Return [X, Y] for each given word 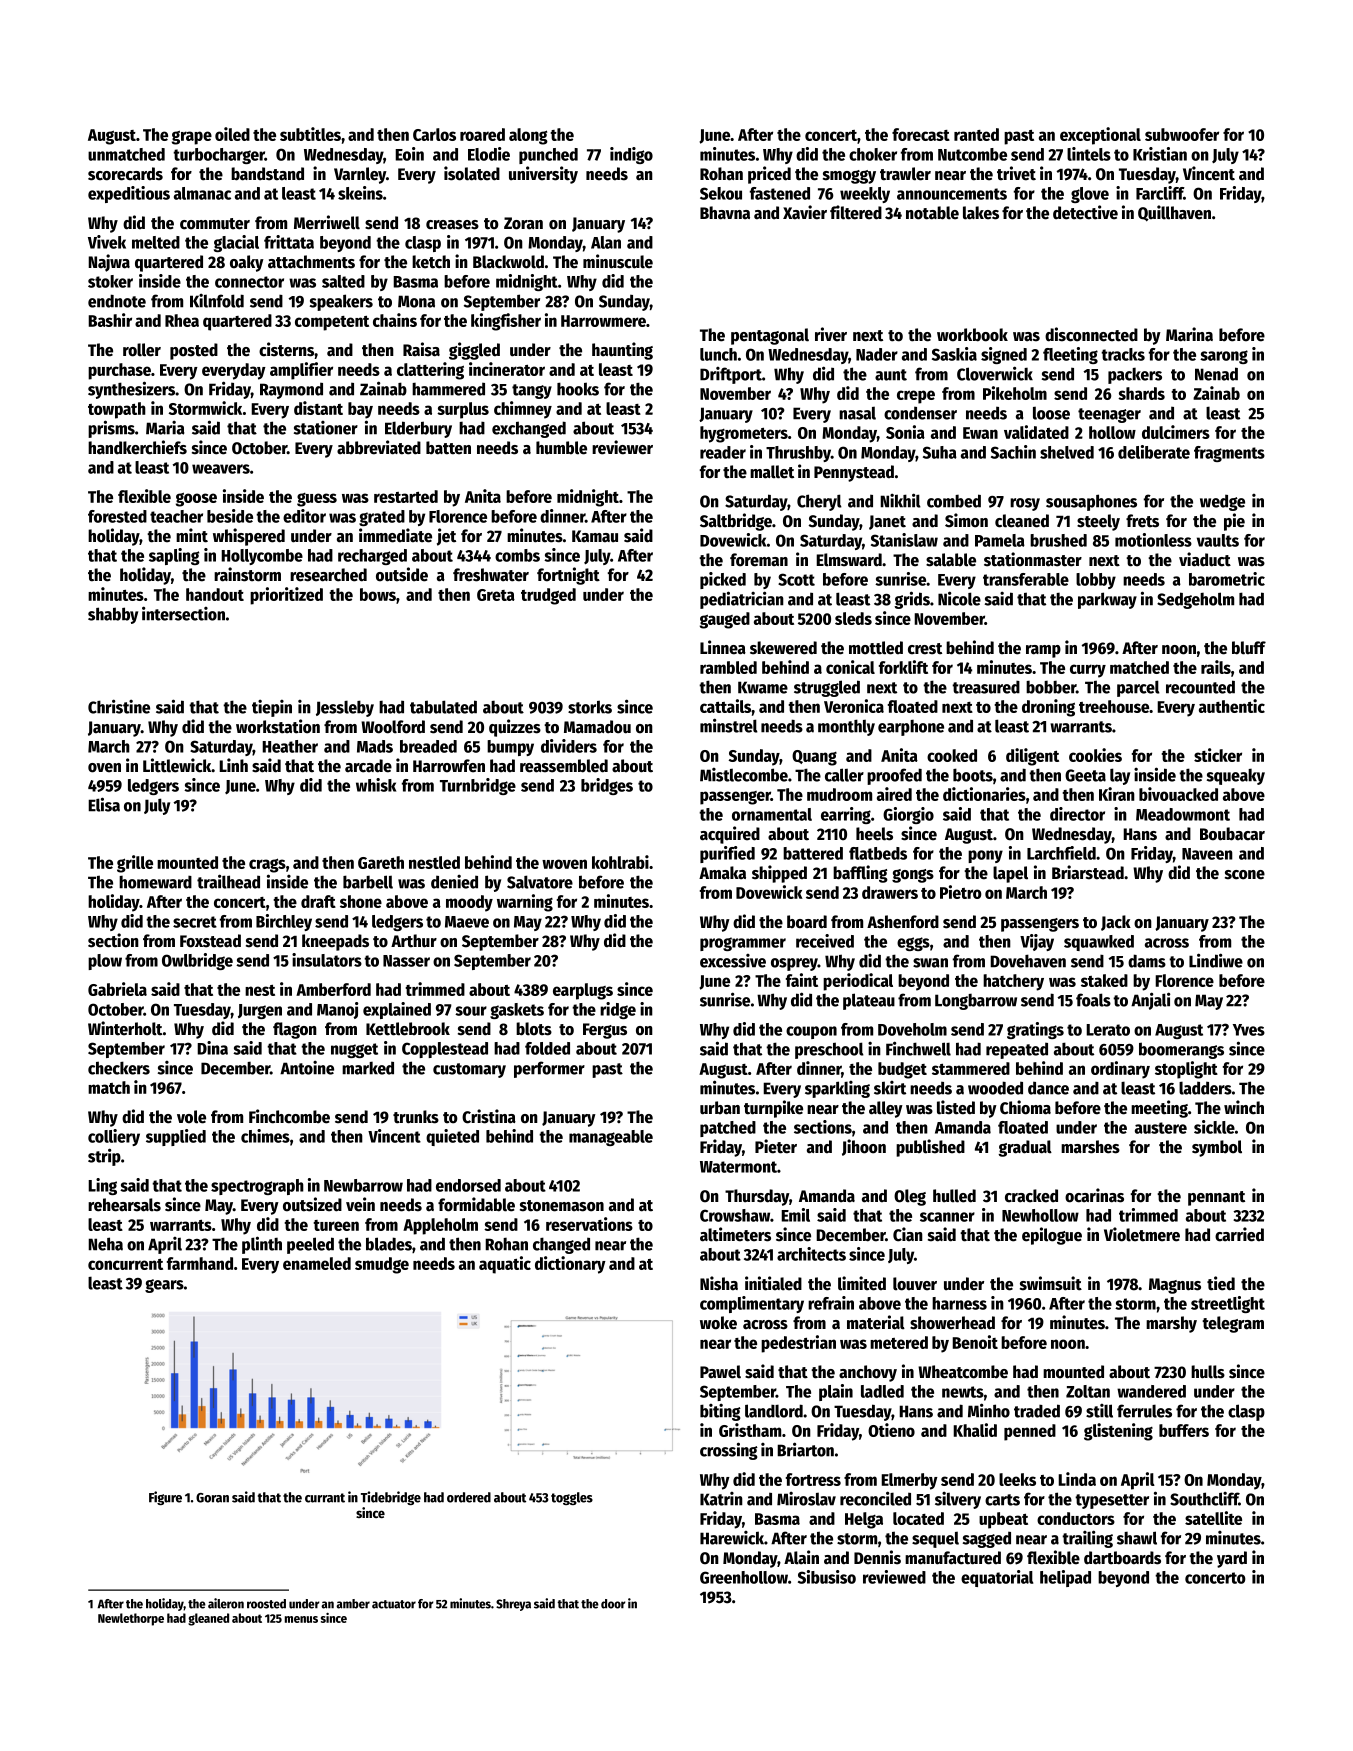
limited [862, 1283]
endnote [117, 301]
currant [325, 1498]
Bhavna [725, 213]
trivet [1016, 173]
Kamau [595, 536]
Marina [1189, 334]
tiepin [272, 708]
